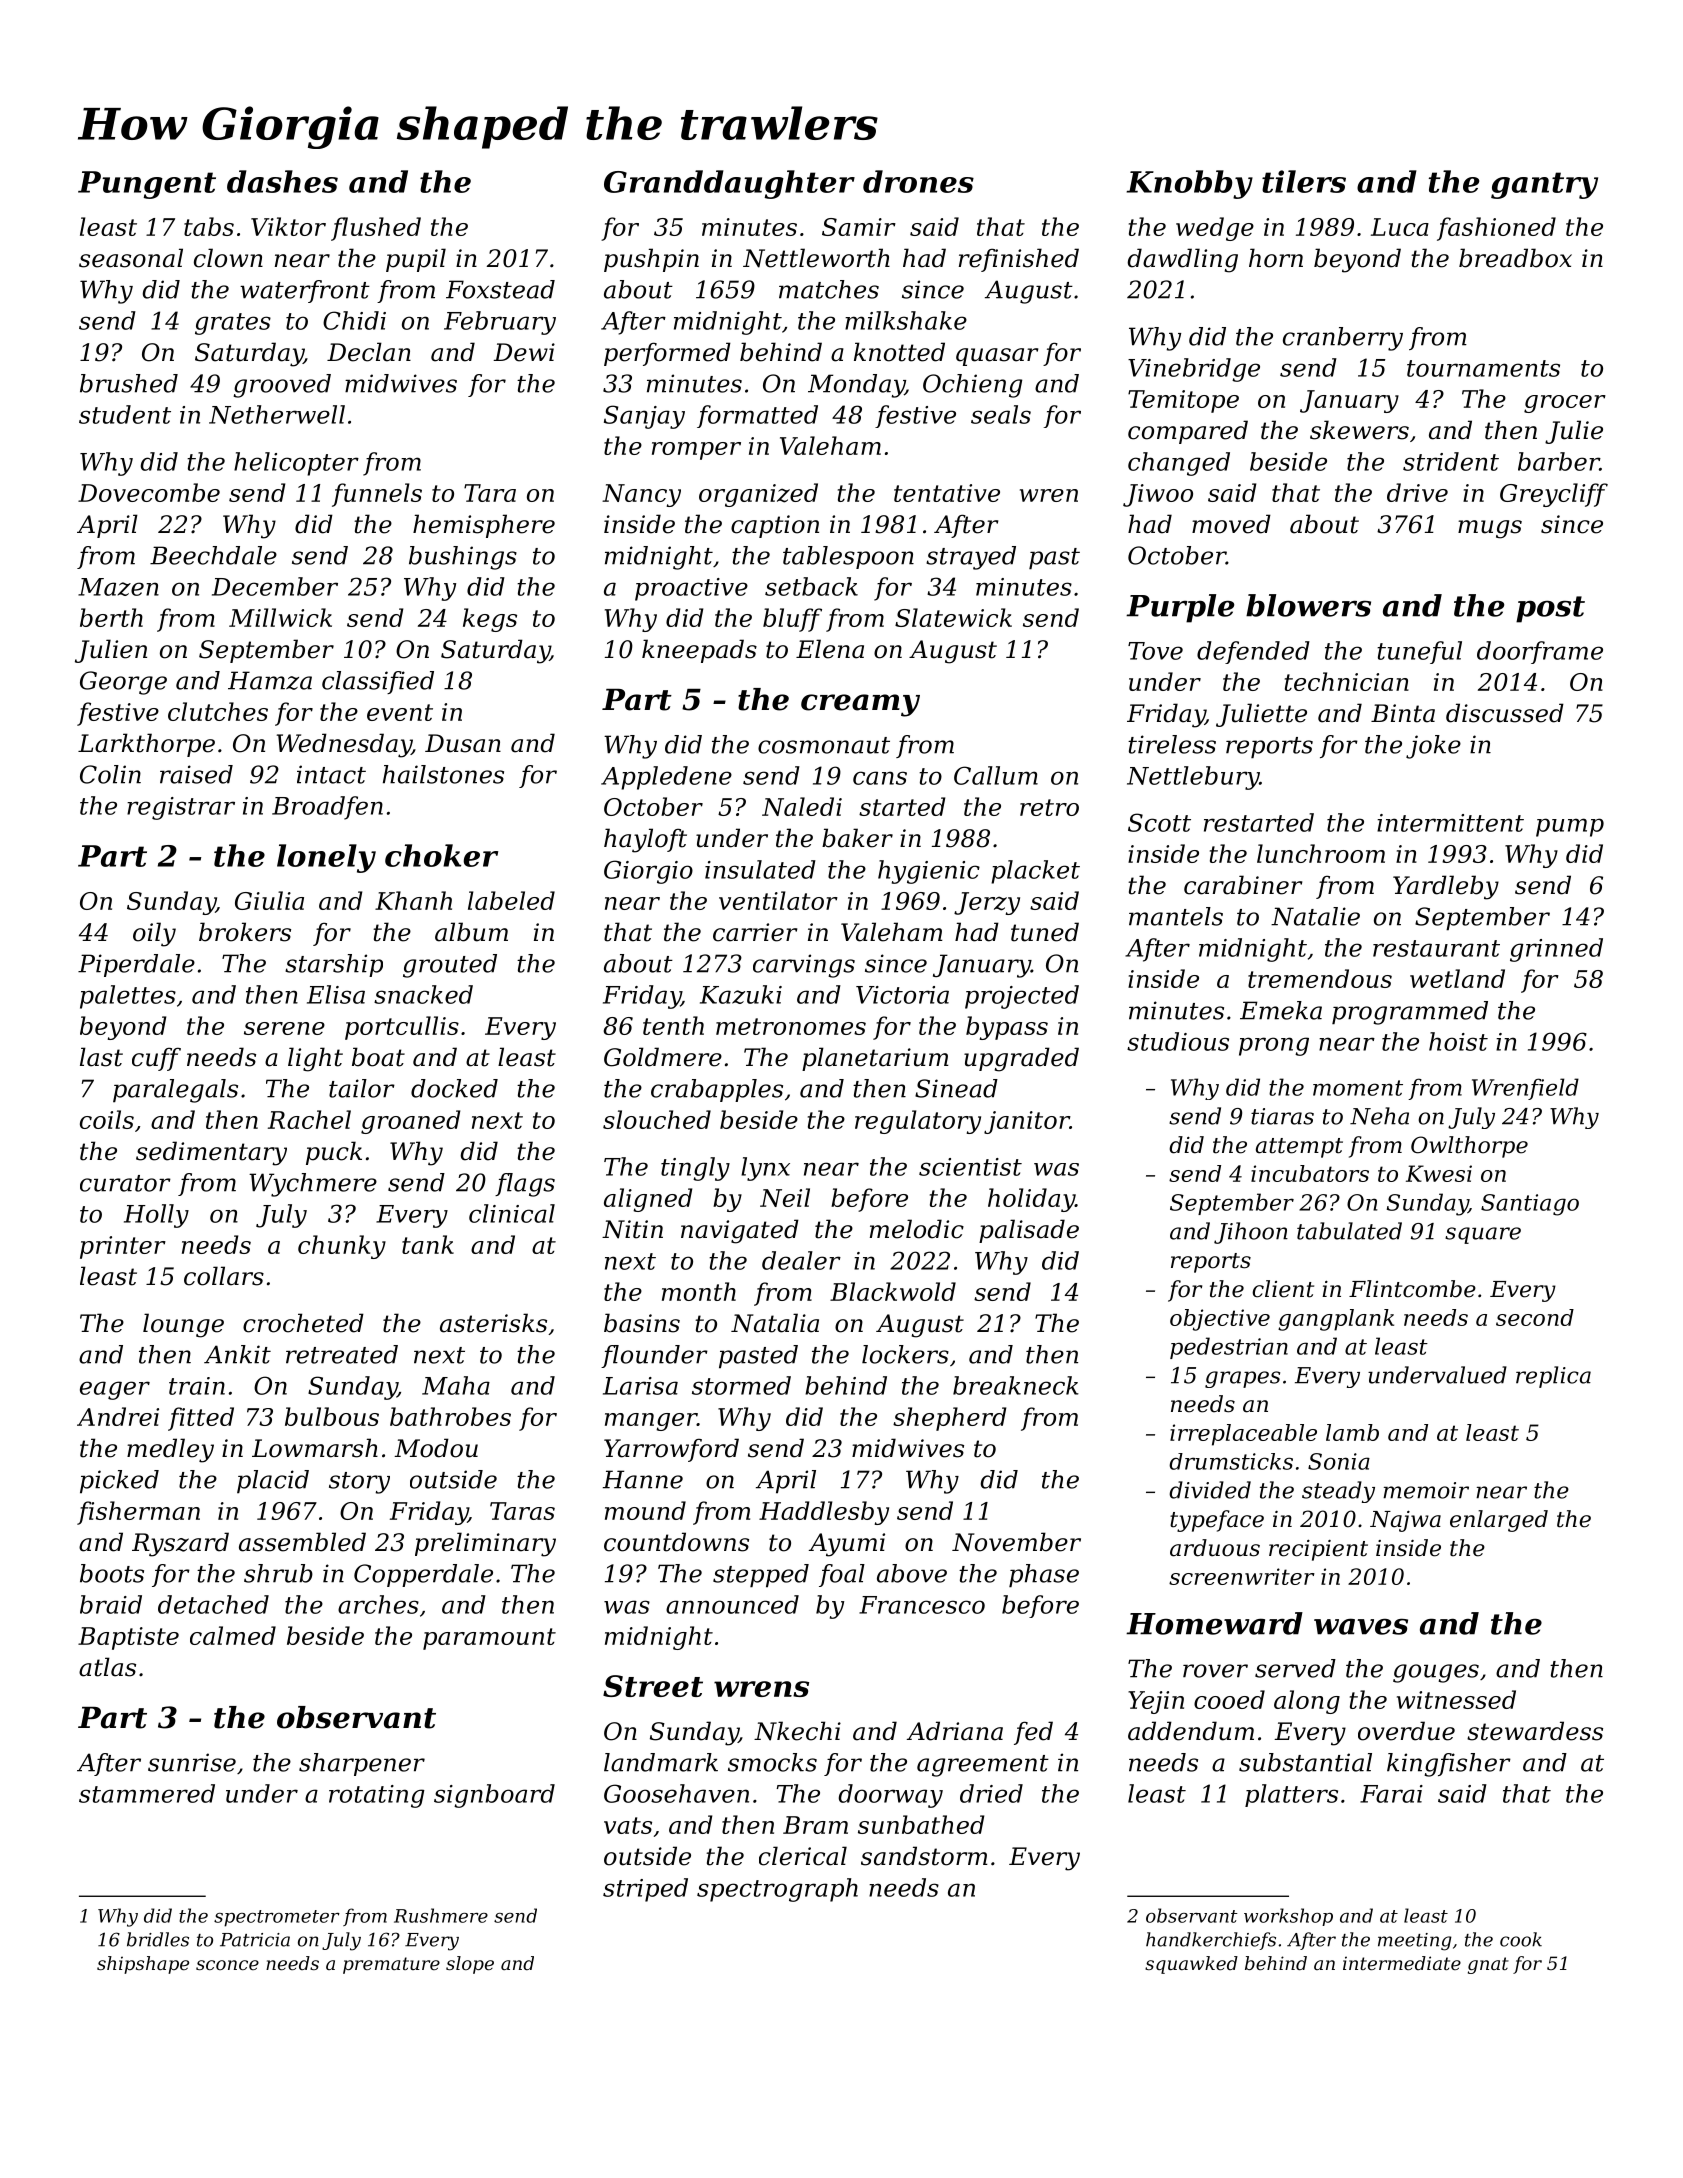  What do you see at coordinates (1283, 1289) in the screenshot?
I see `client` at bounding box center [1283, 1289].
